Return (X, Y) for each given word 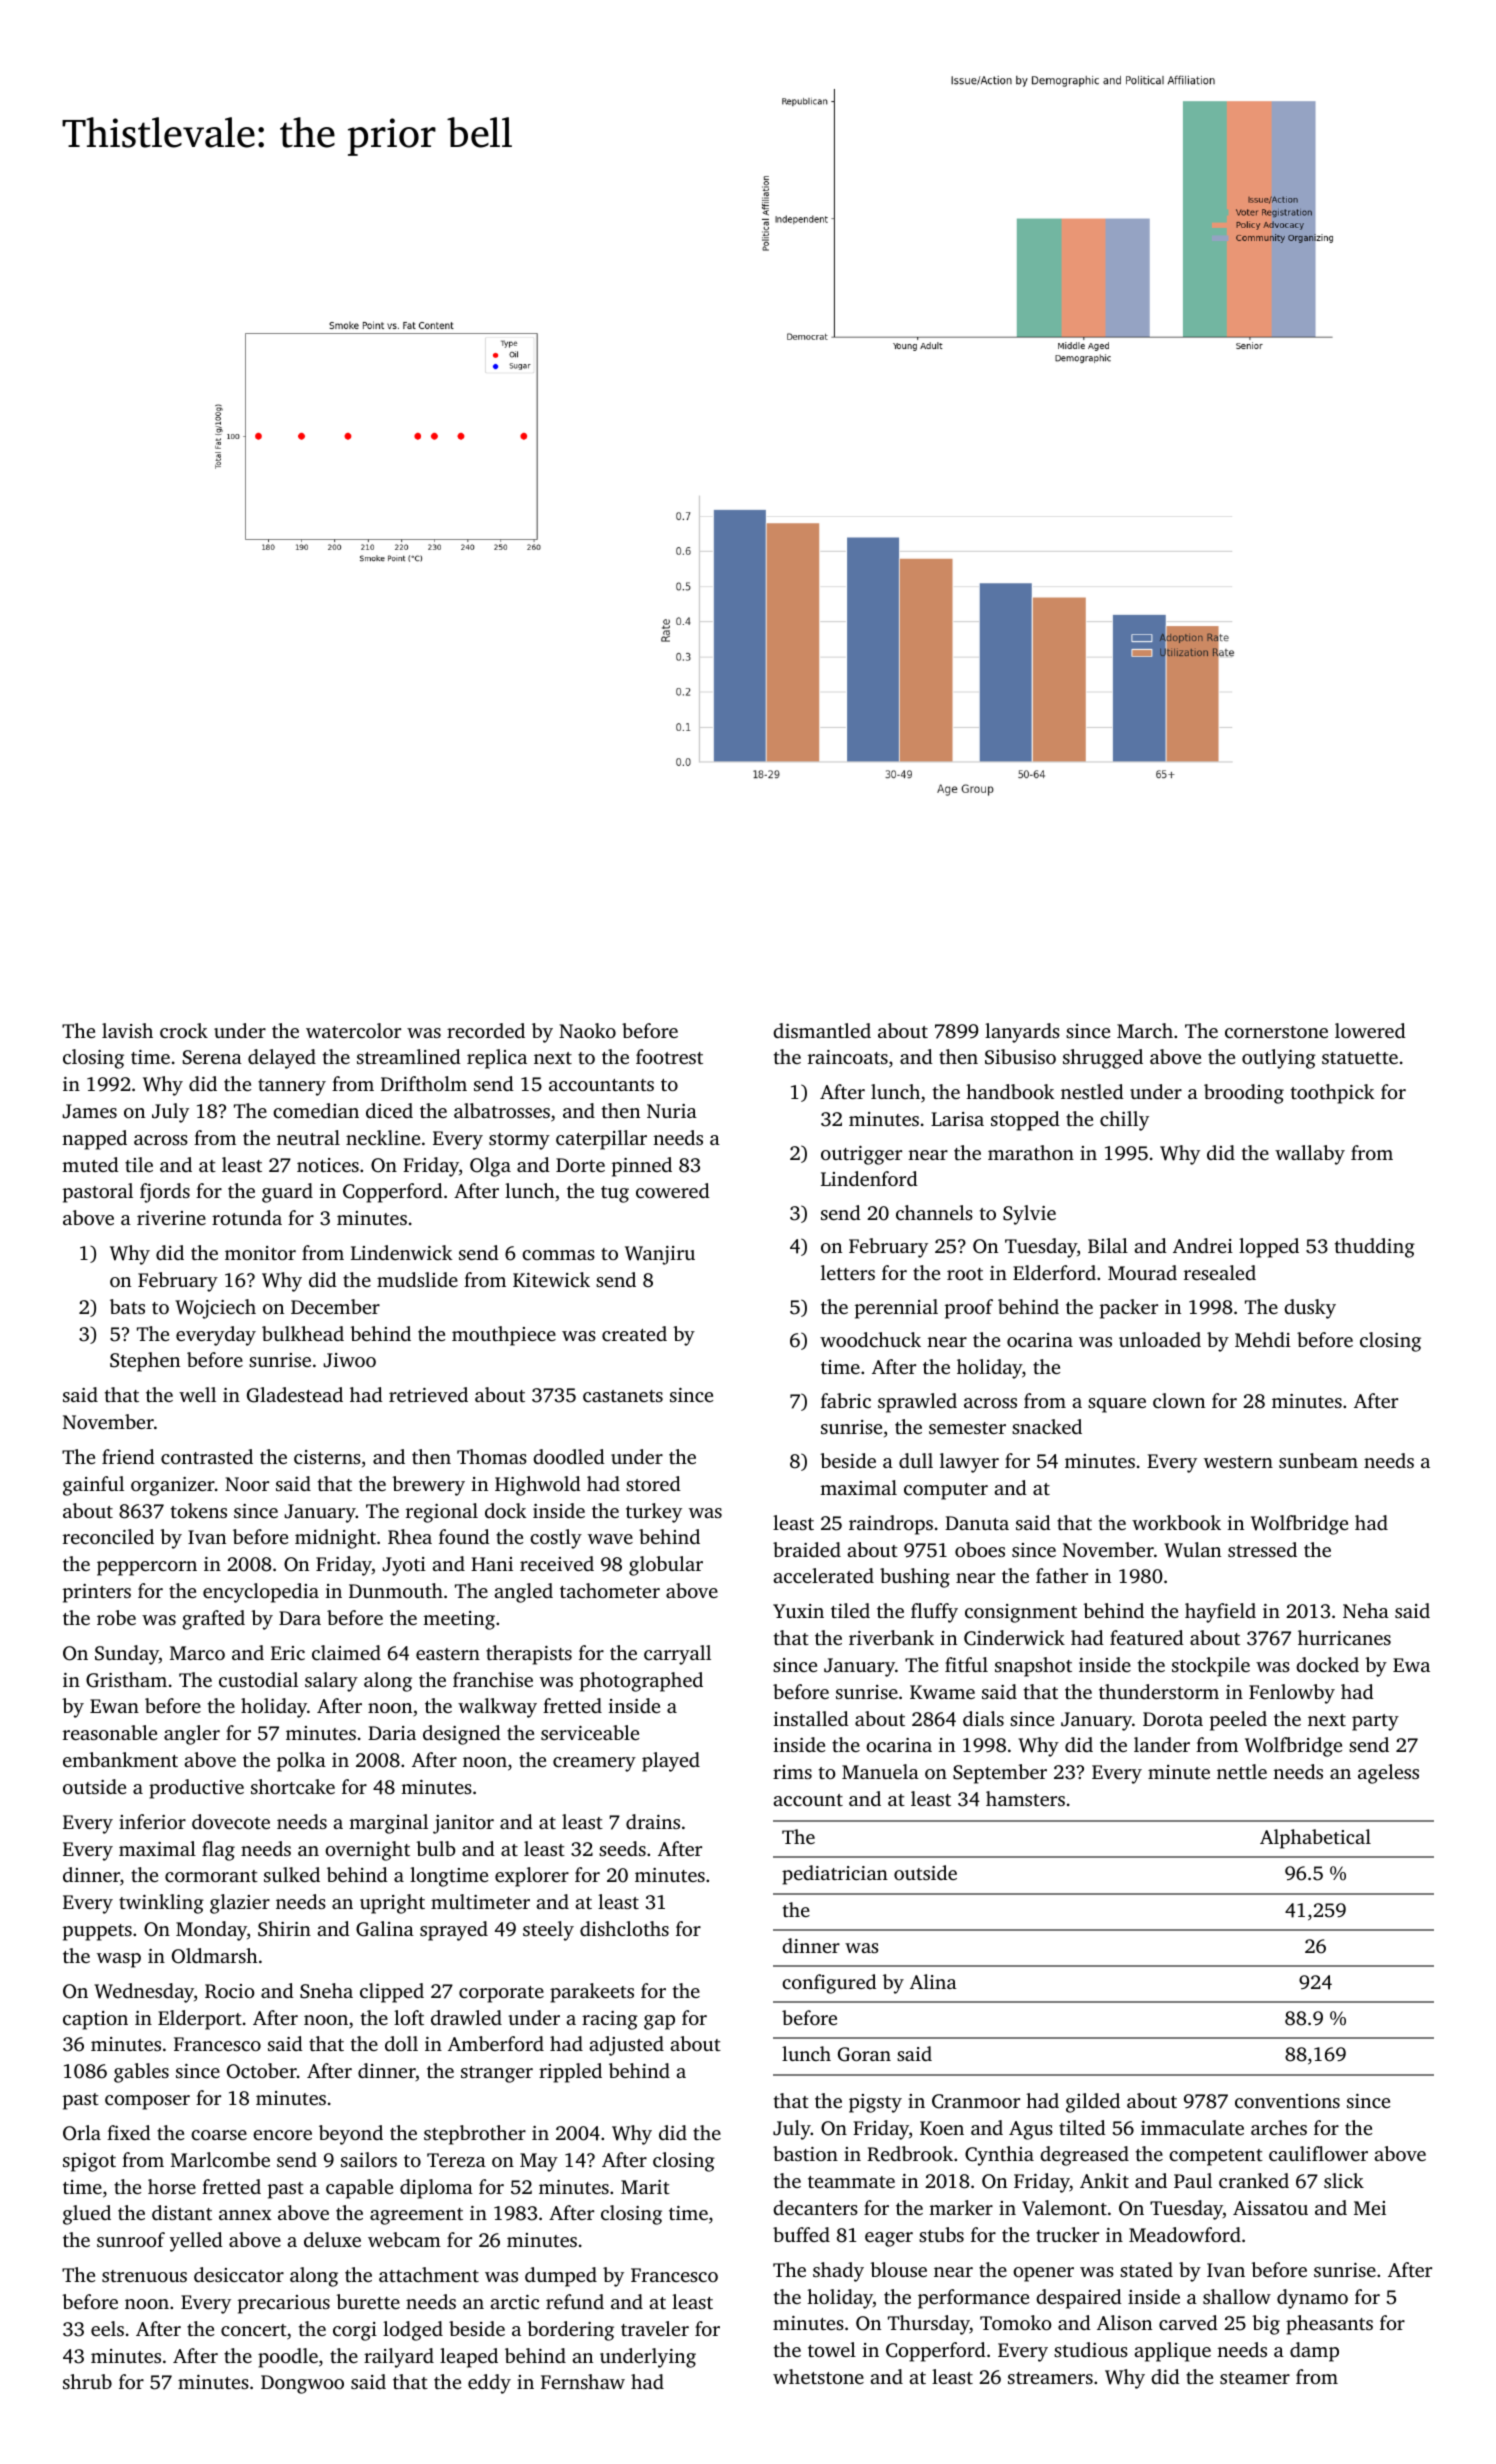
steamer (1255, 2378)
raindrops (891, 1525)
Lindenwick (402, 1252)
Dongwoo (302, 2384)
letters (848, 1272)
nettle (1242, 1771)
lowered (1370, 1030)
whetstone (818, 2376)
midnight (335, 1539)
